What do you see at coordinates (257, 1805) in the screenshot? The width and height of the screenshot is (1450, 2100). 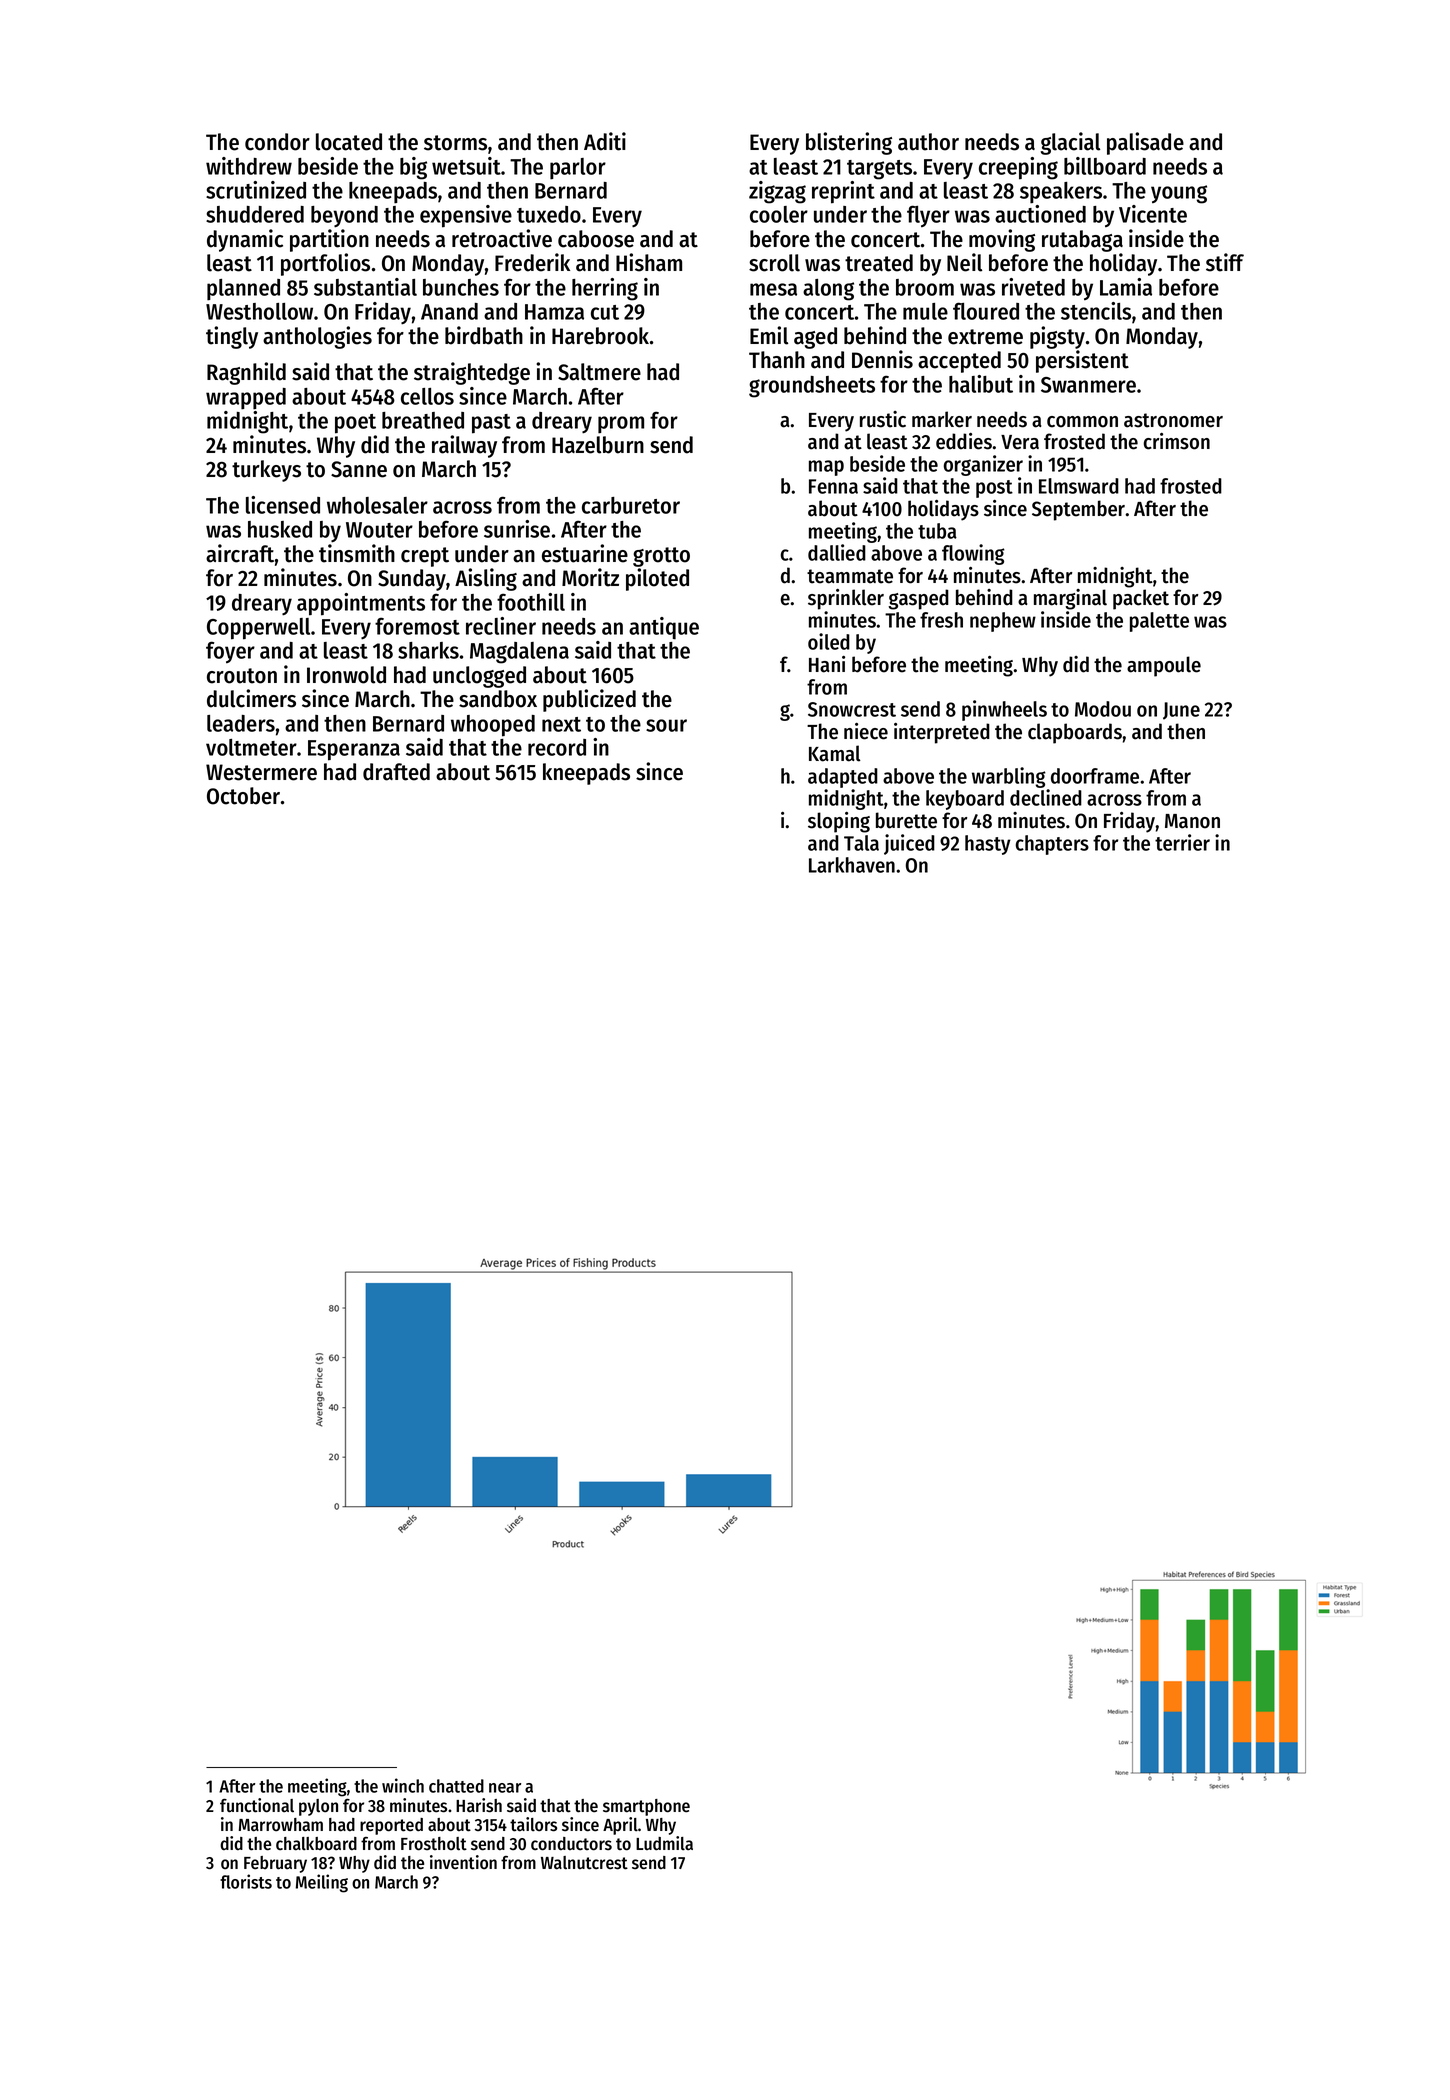 I see `functional` at bounding box center [257, 1805].
